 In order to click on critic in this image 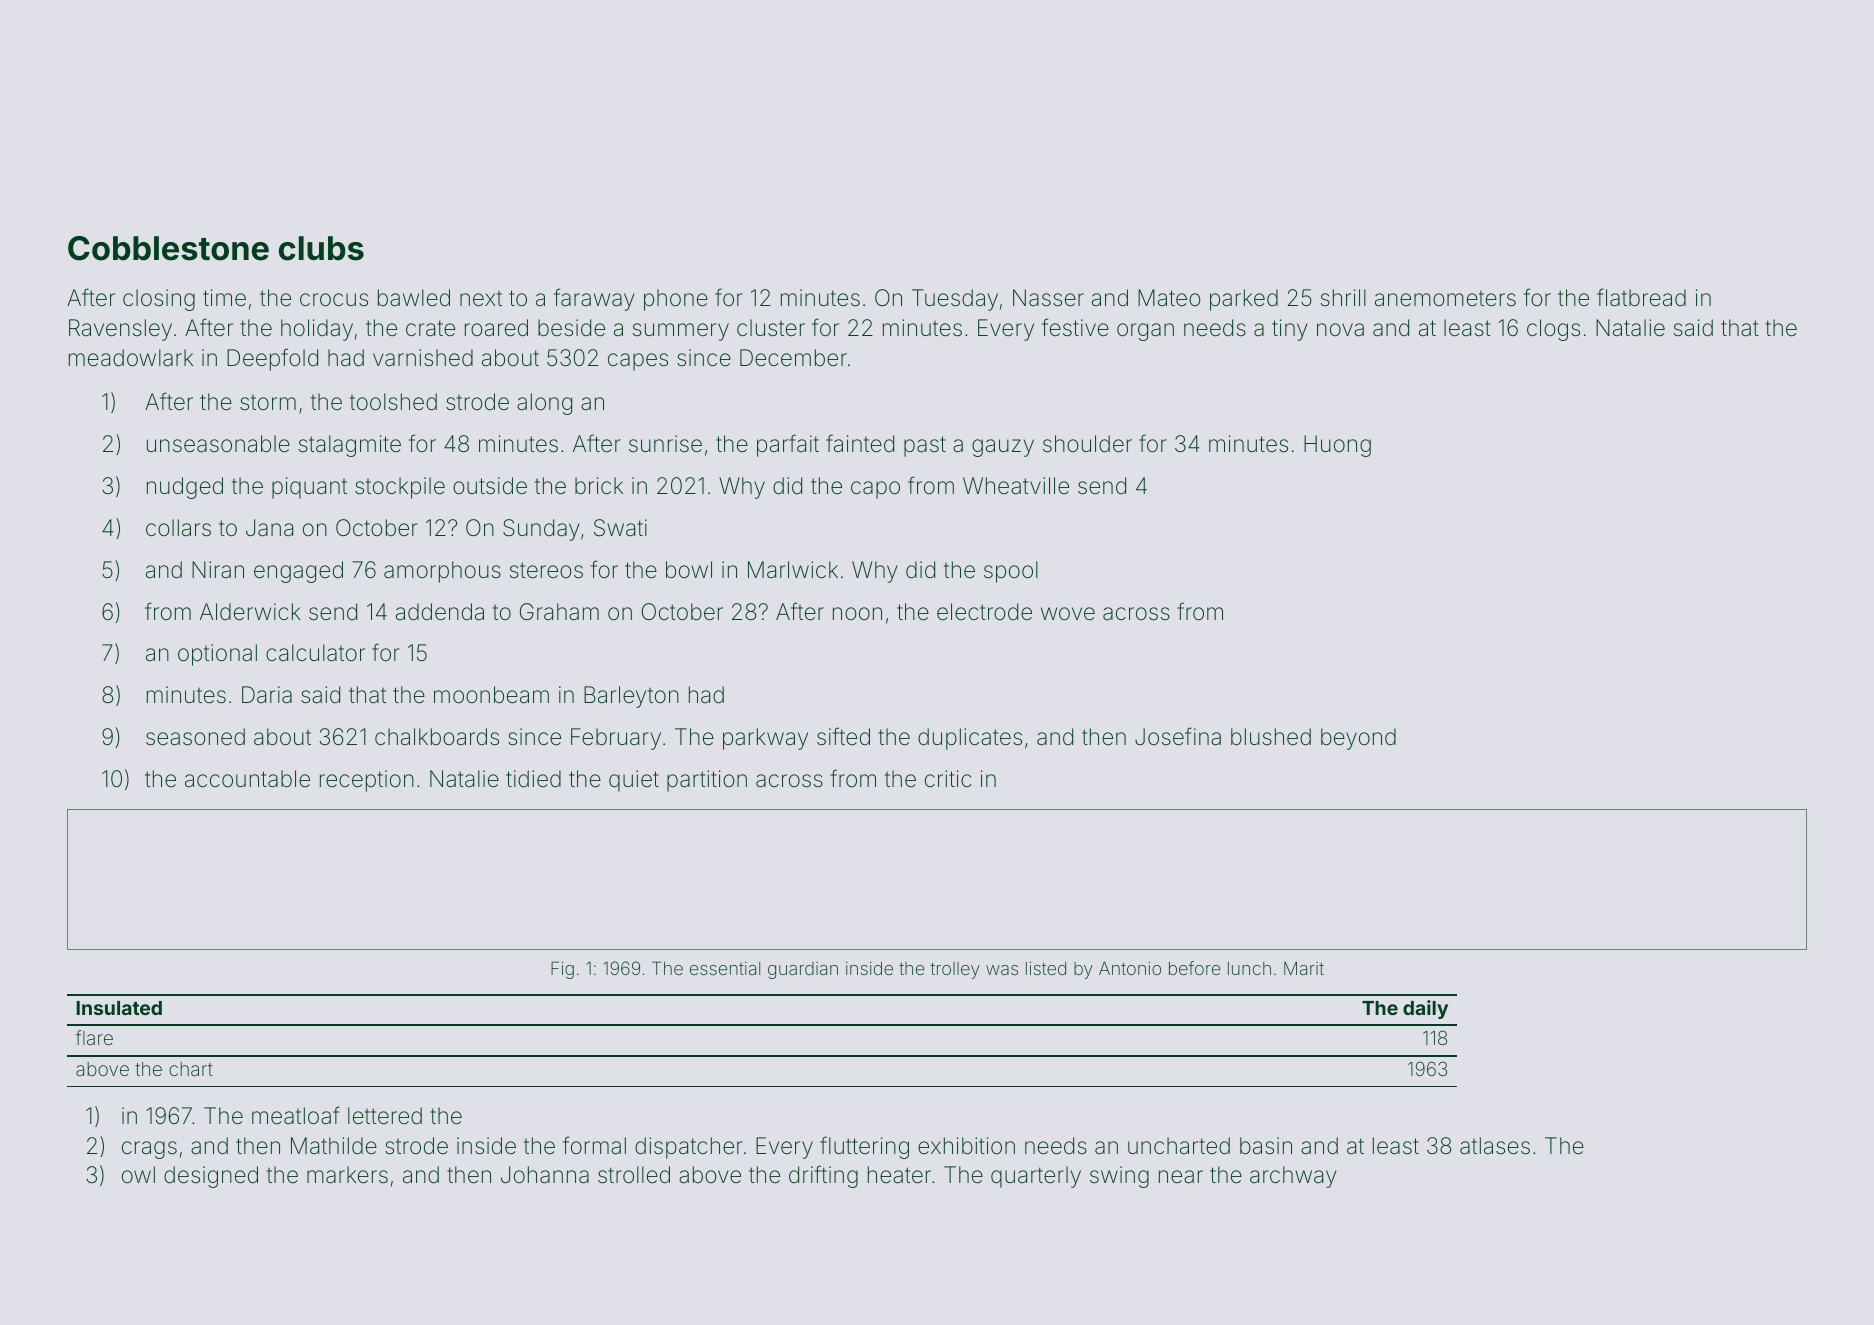, I will do `click(948, 778)`.
